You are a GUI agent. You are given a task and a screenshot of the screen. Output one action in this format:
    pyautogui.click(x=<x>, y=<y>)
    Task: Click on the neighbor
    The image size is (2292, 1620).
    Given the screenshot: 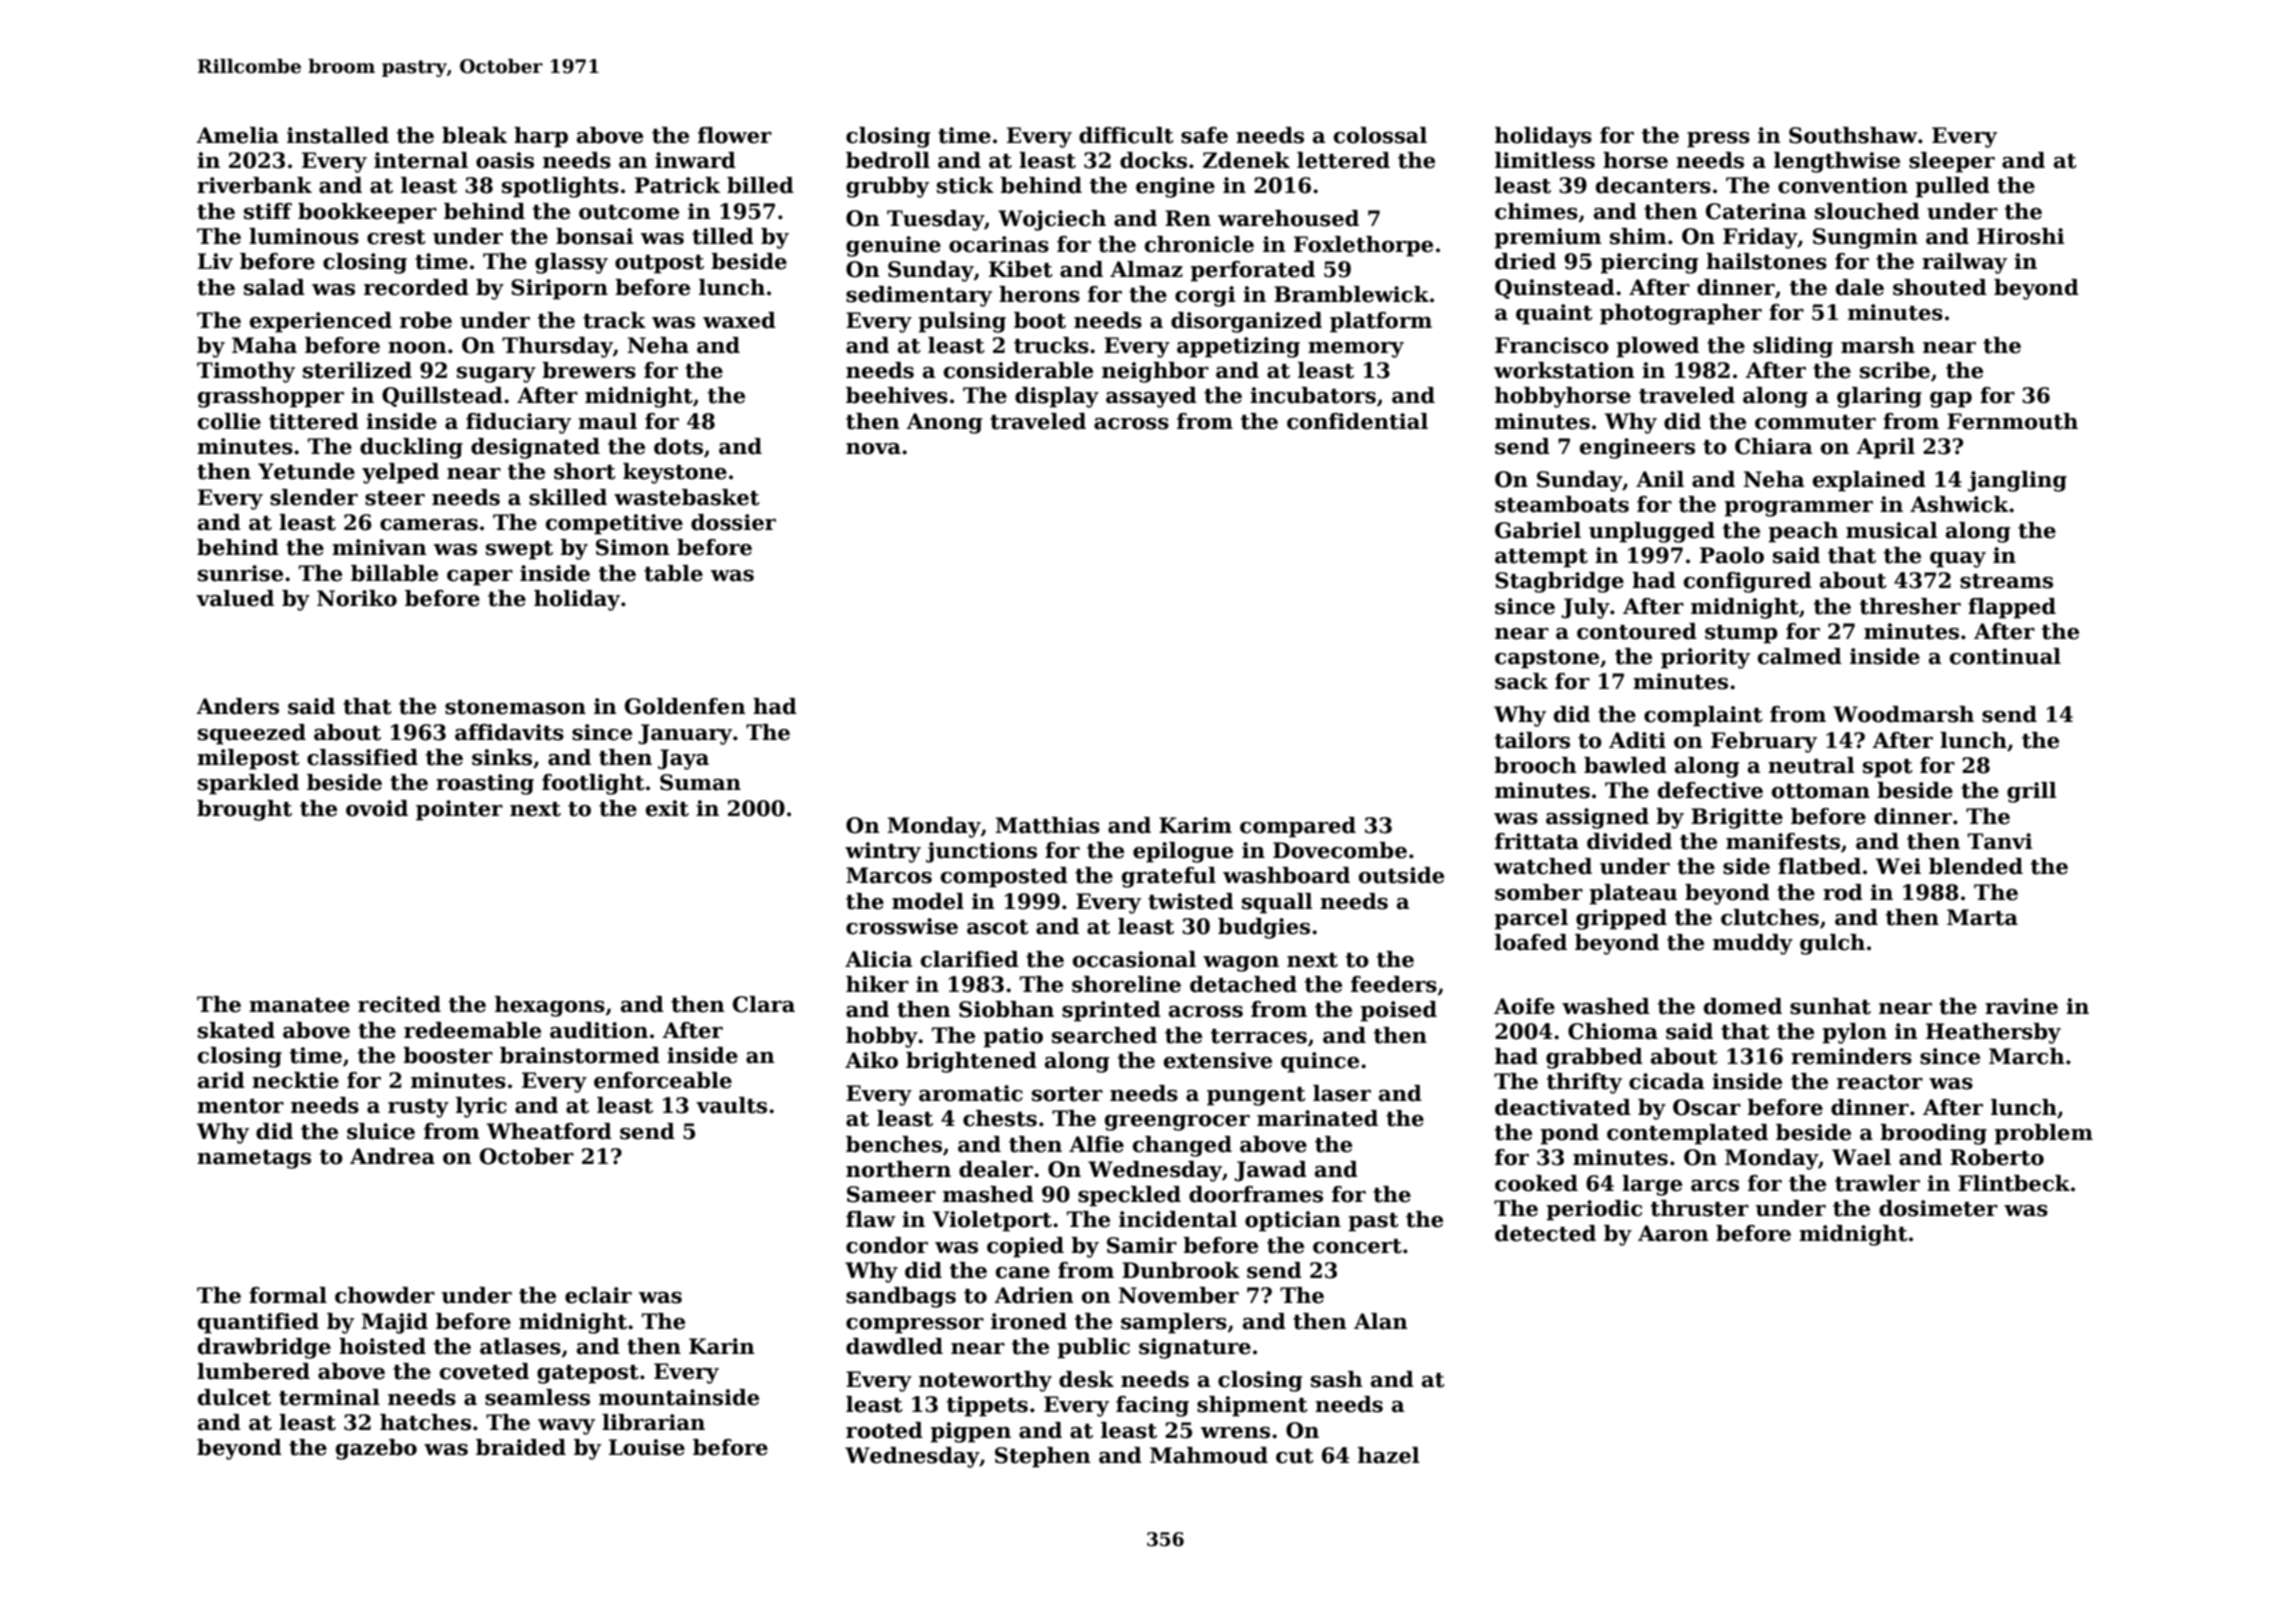 What is the action you would take?
    pyautogui.click(x=1155, y=372)
